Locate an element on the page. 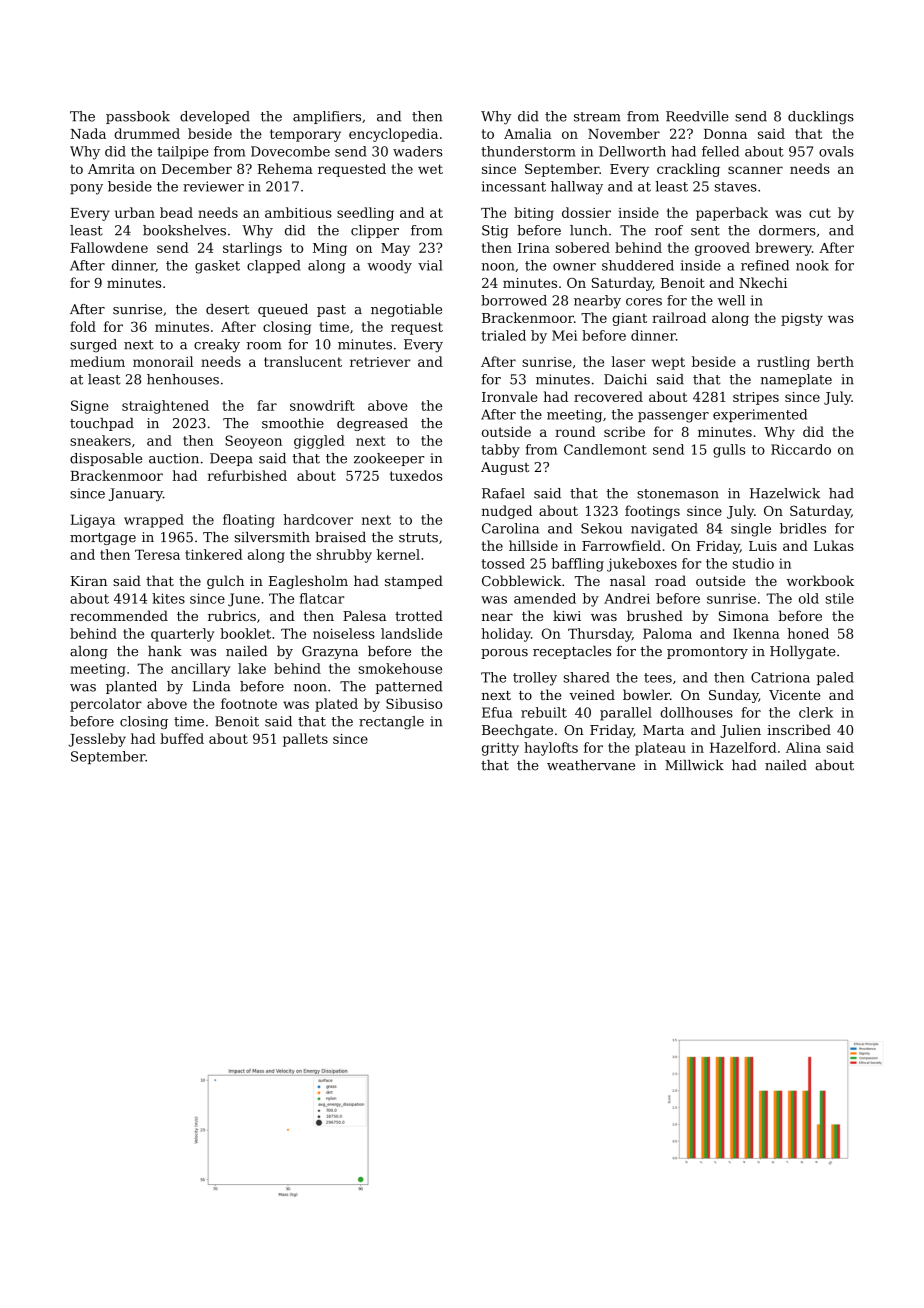 The width and height of the document is (924, 1308). scanner is located at coordinates (755, 170).
